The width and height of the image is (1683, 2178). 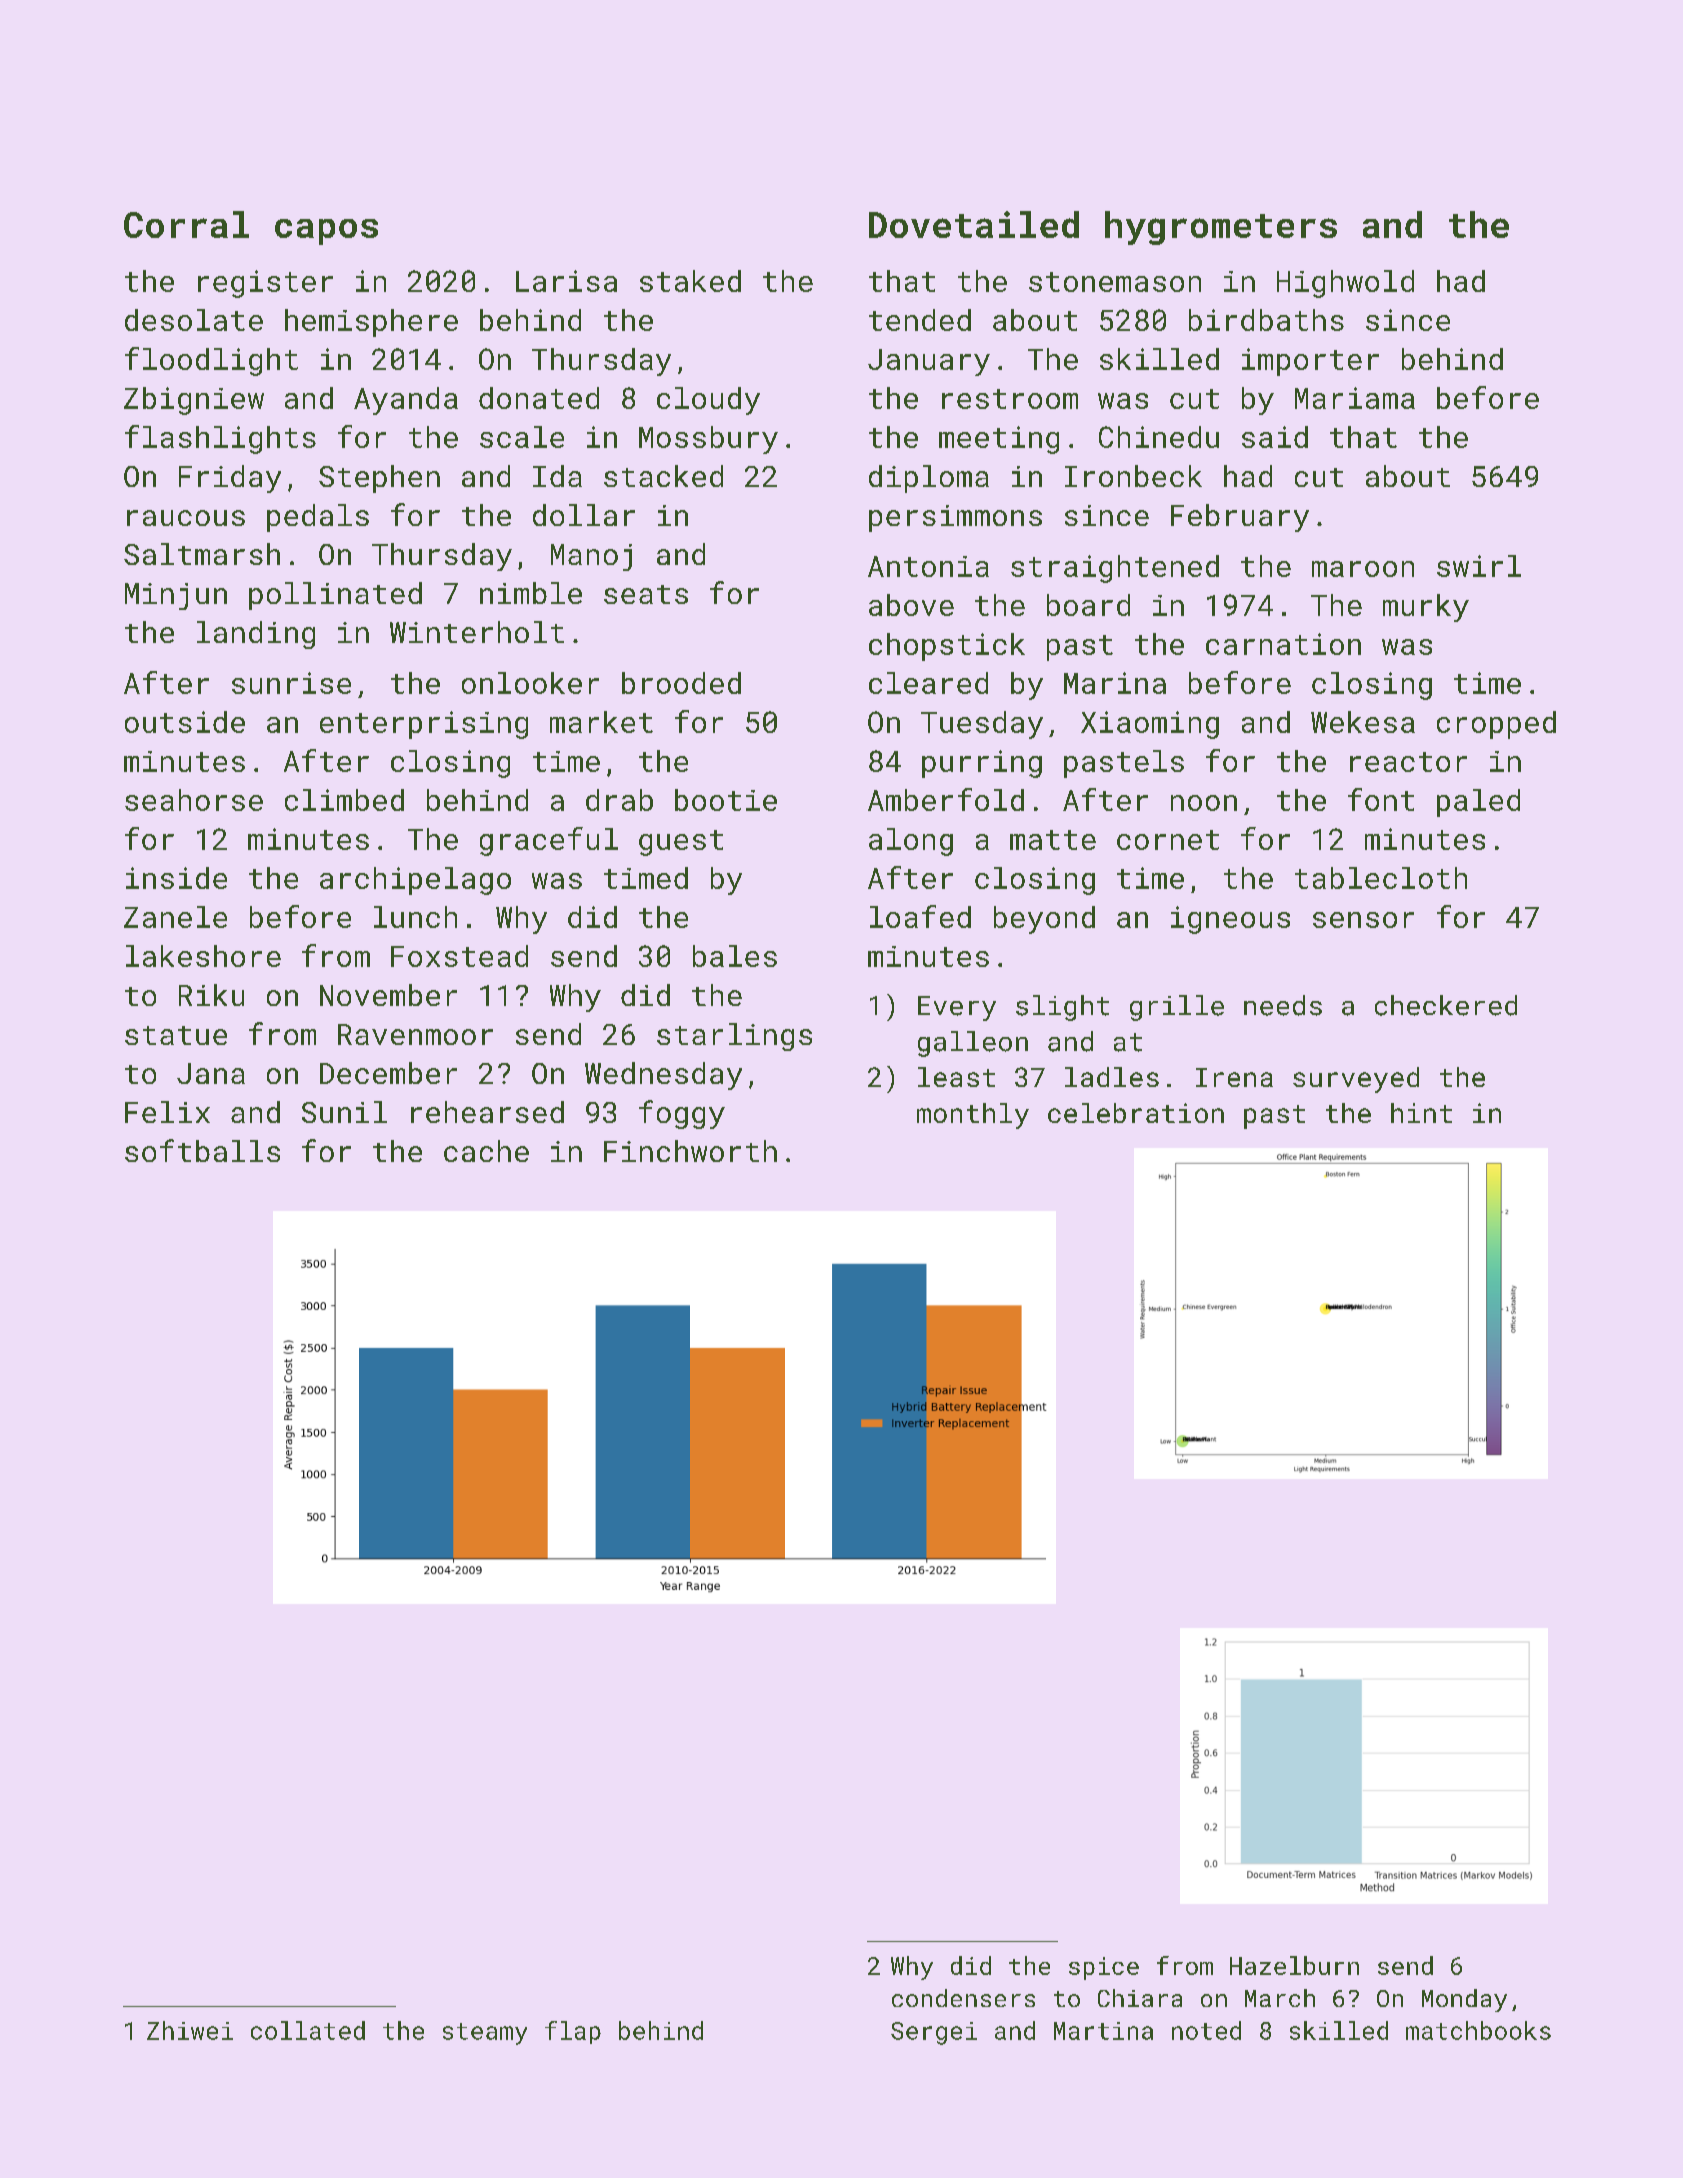 What do you see at coordinates (957, 1008) in the image?
I see `Every` at bounding box center [957, 1008].
